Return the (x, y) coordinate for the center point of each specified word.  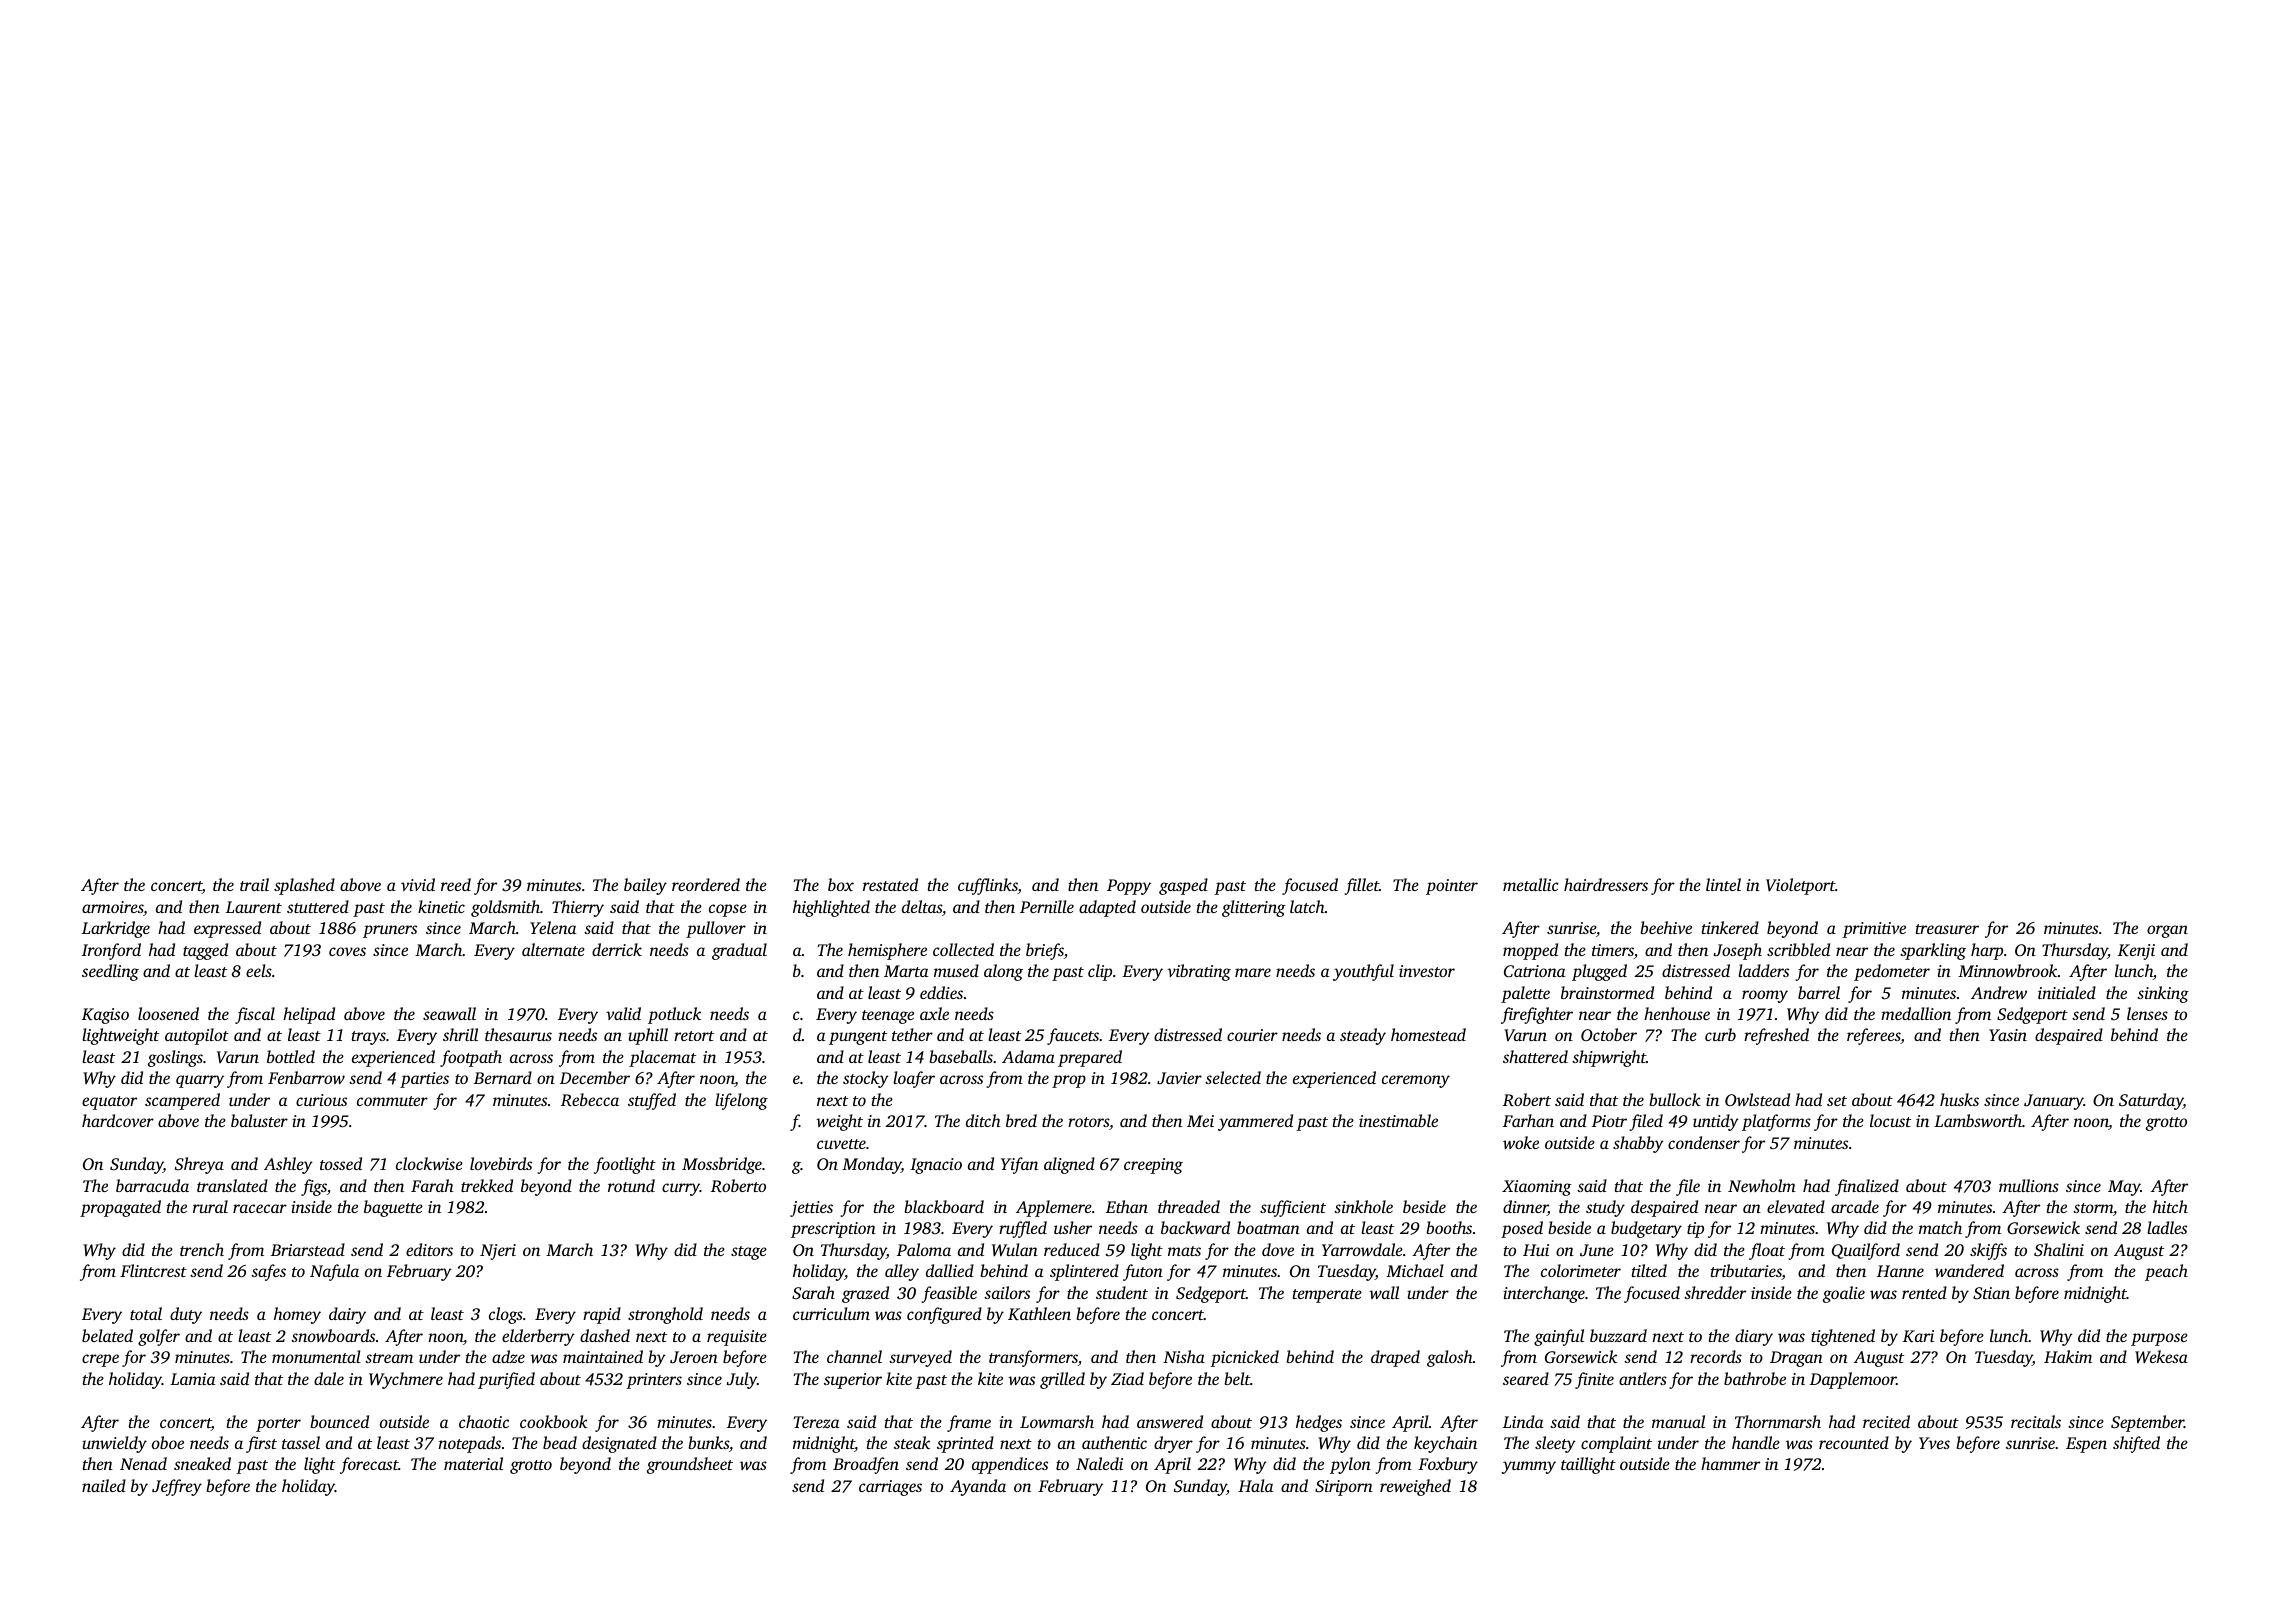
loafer (914, 1079)
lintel (1723, 884)
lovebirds (501, 1163)
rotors (1088, 1122)
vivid (418, 884)
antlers (1643, 1378)
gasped (1183, 886)
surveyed (920, 1358)
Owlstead (1757, 1099)
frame (969, 1423)
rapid (602, 1315)
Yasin (2008, 1035)
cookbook (554, 1421)
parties (424, 1080)
